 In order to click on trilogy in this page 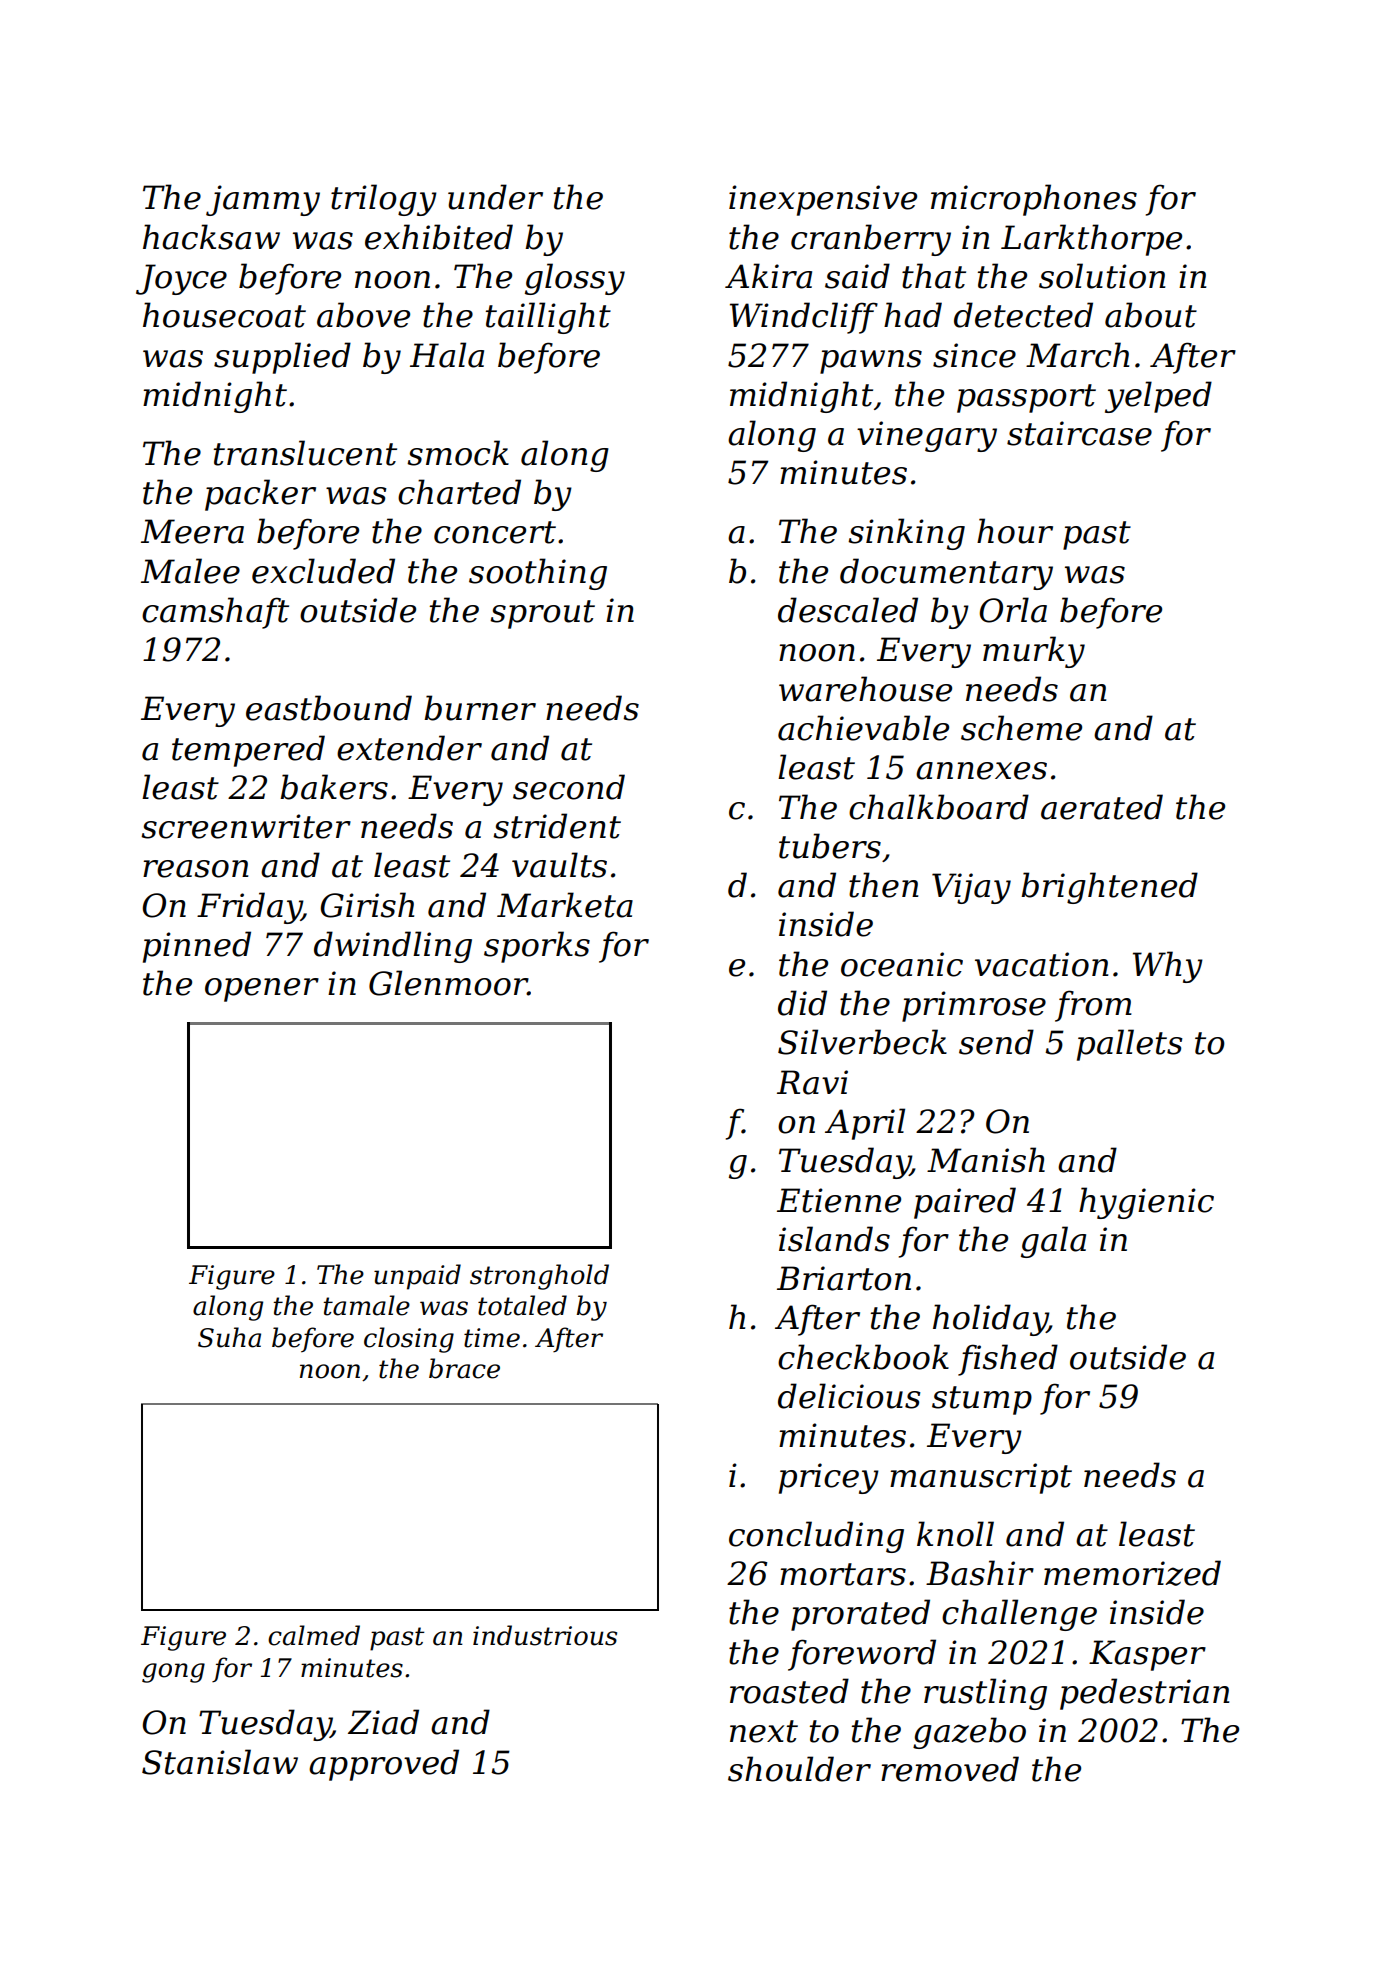, I will do `click(384, 200)`.
